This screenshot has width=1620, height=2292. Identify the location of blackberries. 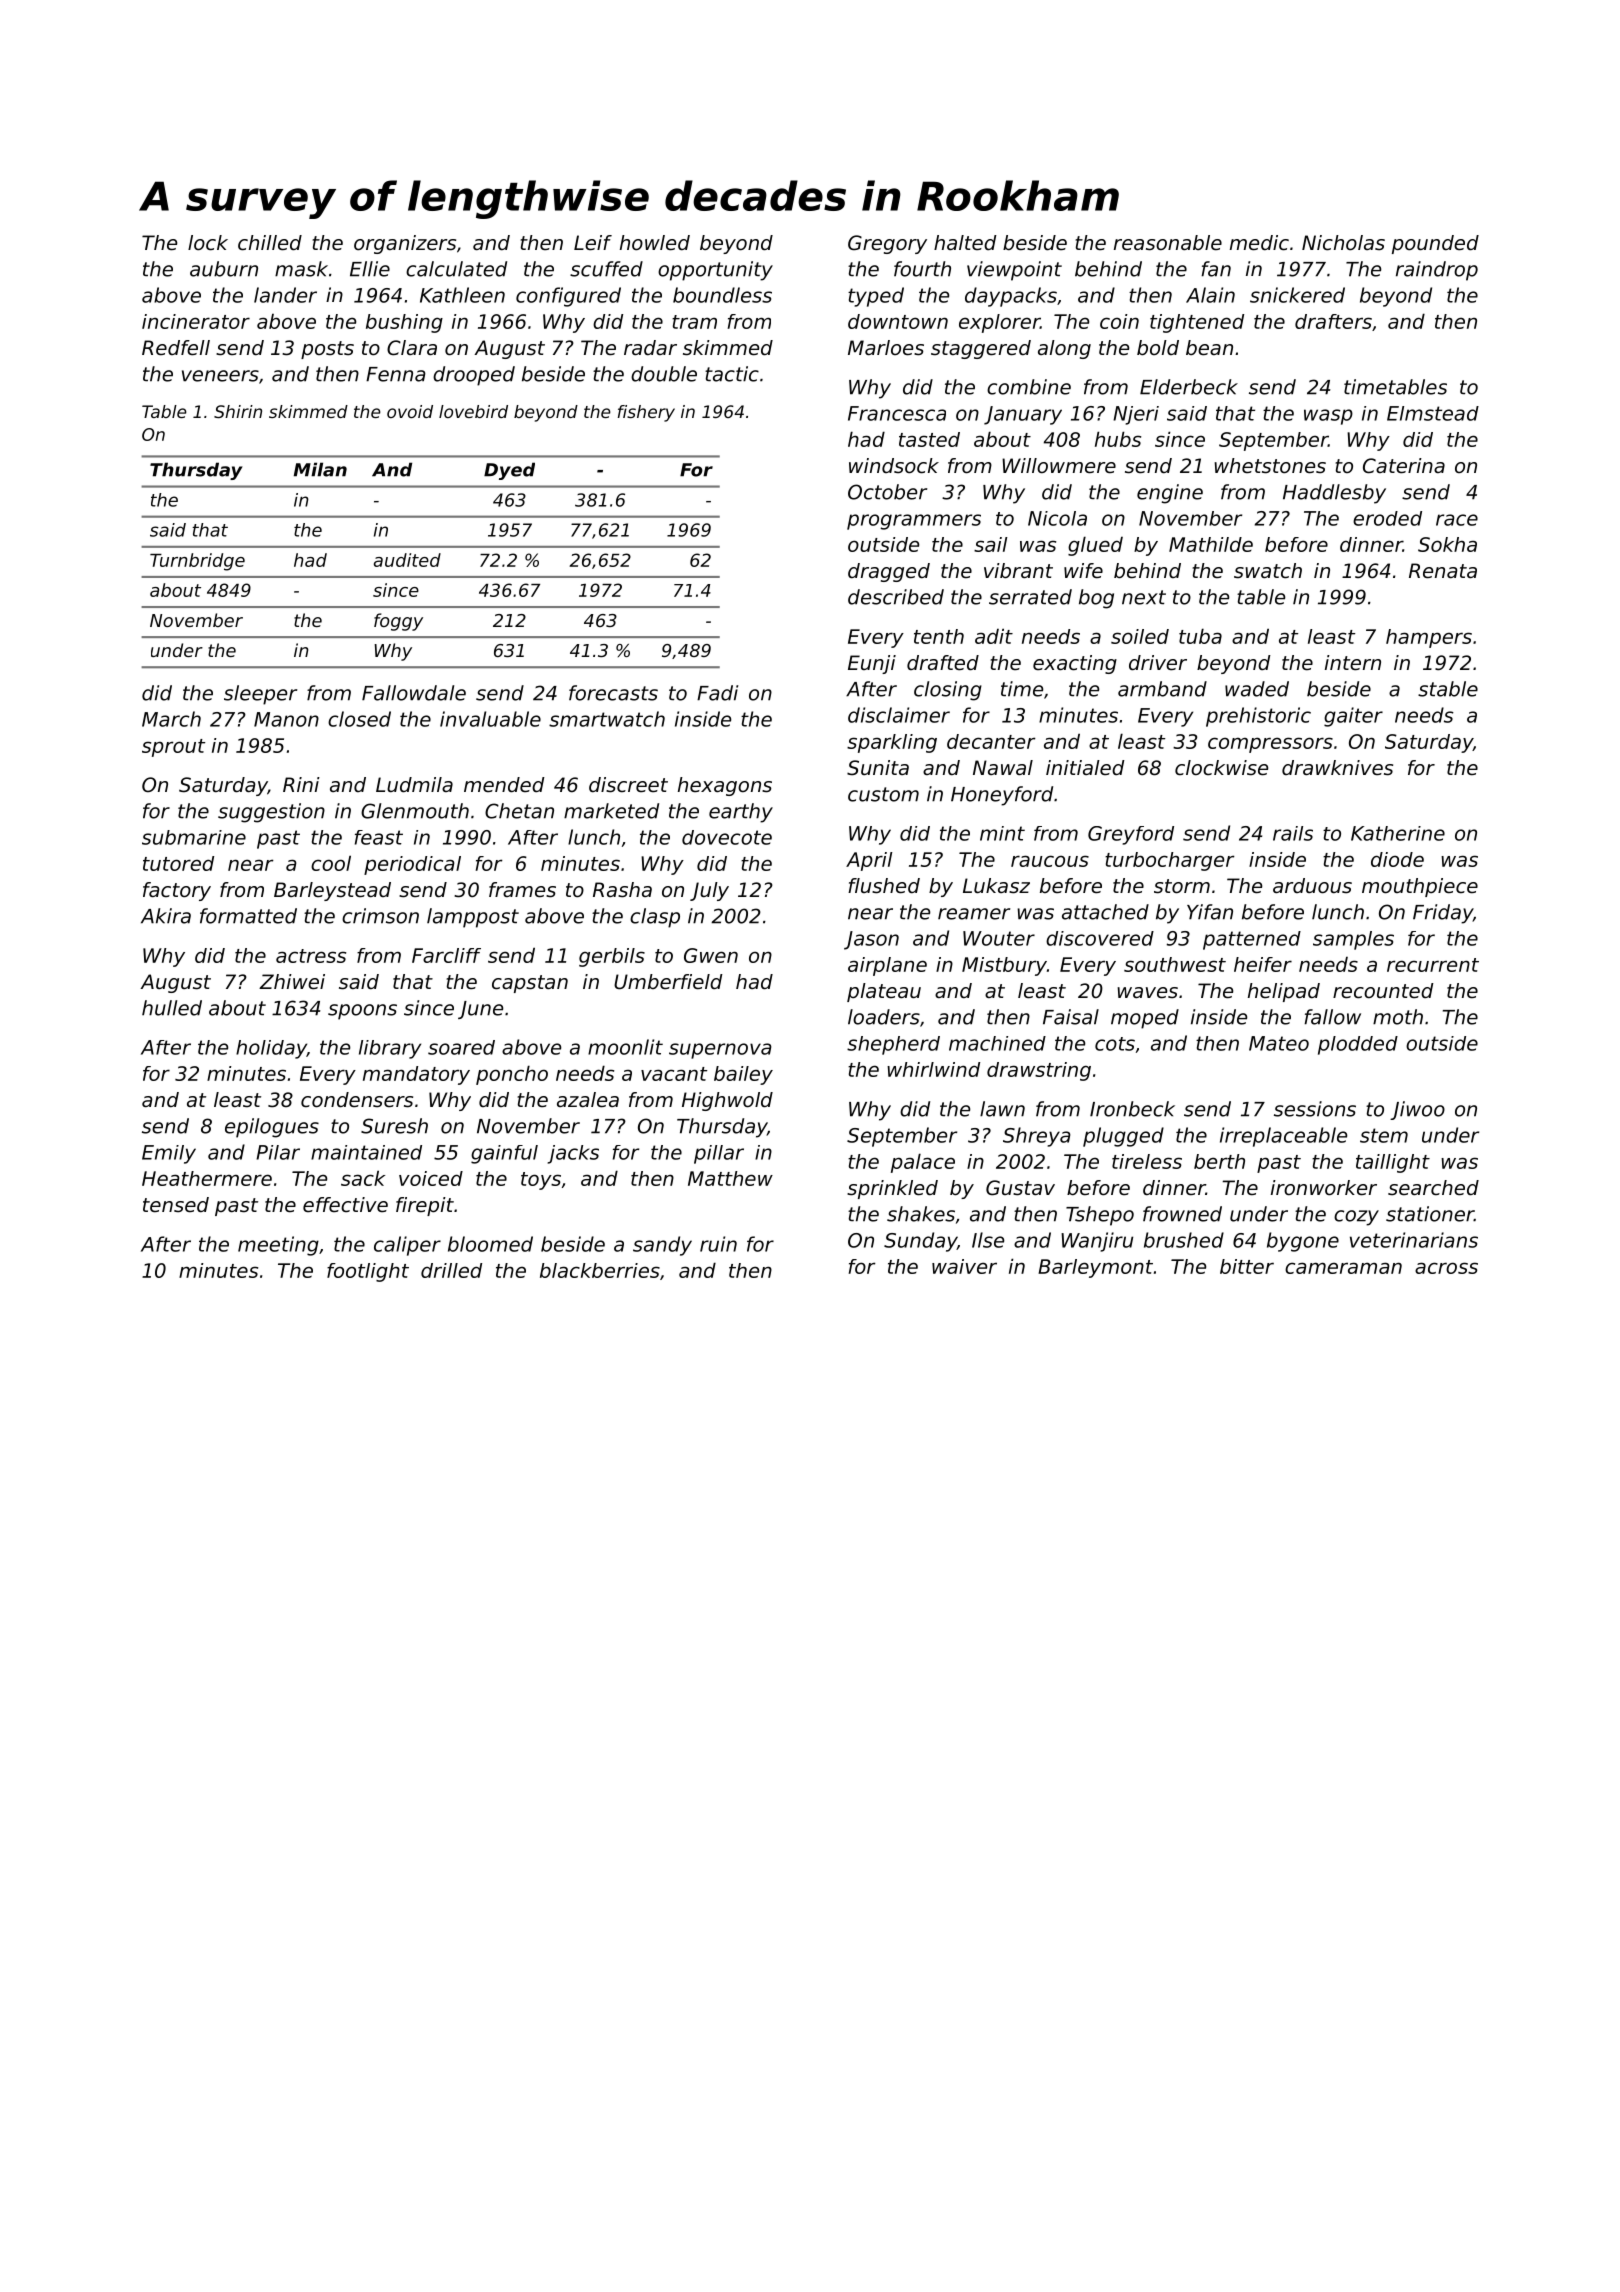
(600, 1270).
